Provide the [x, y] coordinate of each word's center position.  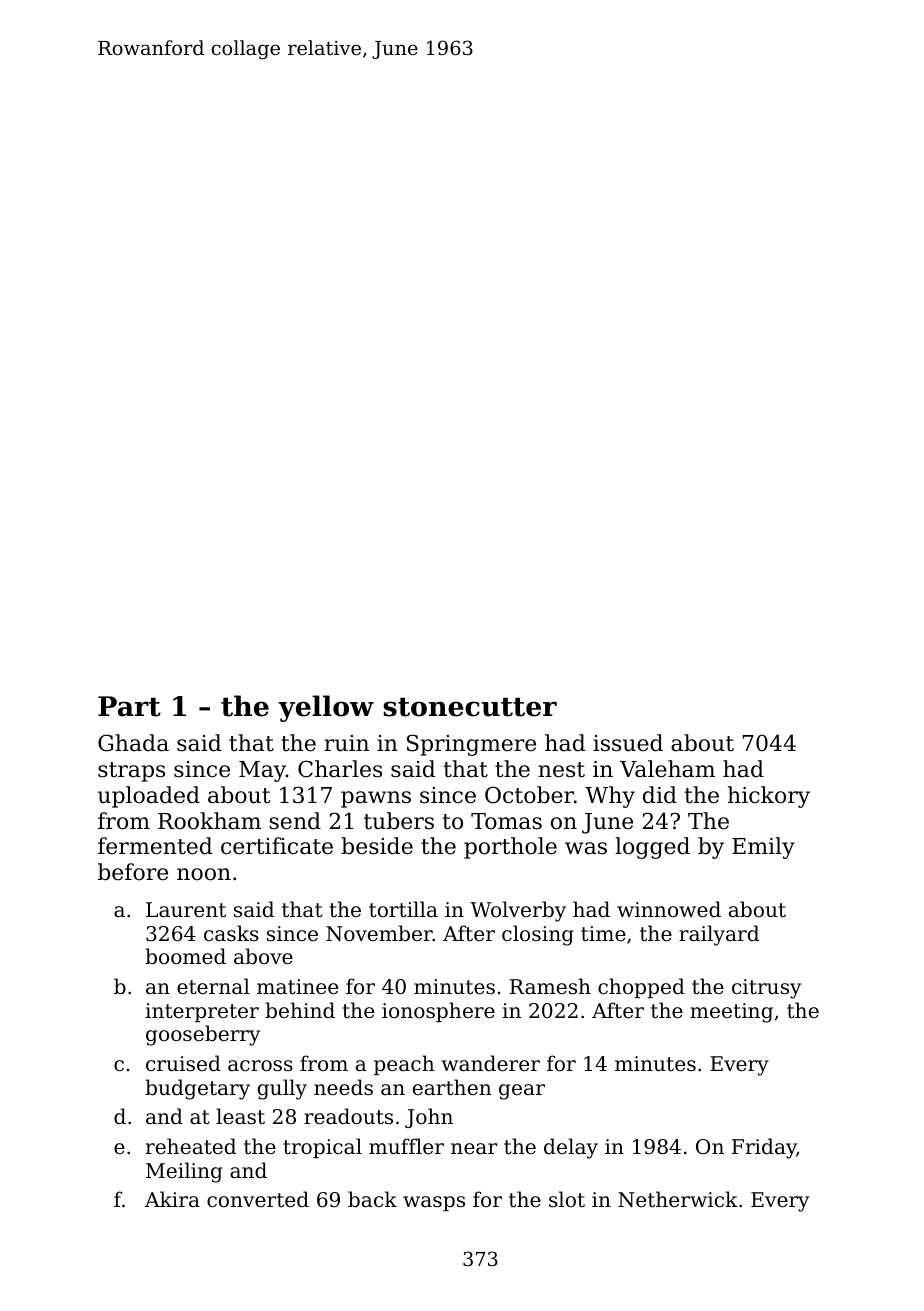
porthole [510, 848]
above [263, 956]
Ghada [133, 743]
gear [522, 1092]
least [240, 1116]
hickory [769, 797]
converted [258, 1199]
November [379, 933]
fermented [155, 846]
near [474, 1149]
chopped [641, 988]
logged [652, 848]
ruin [346, 743]
